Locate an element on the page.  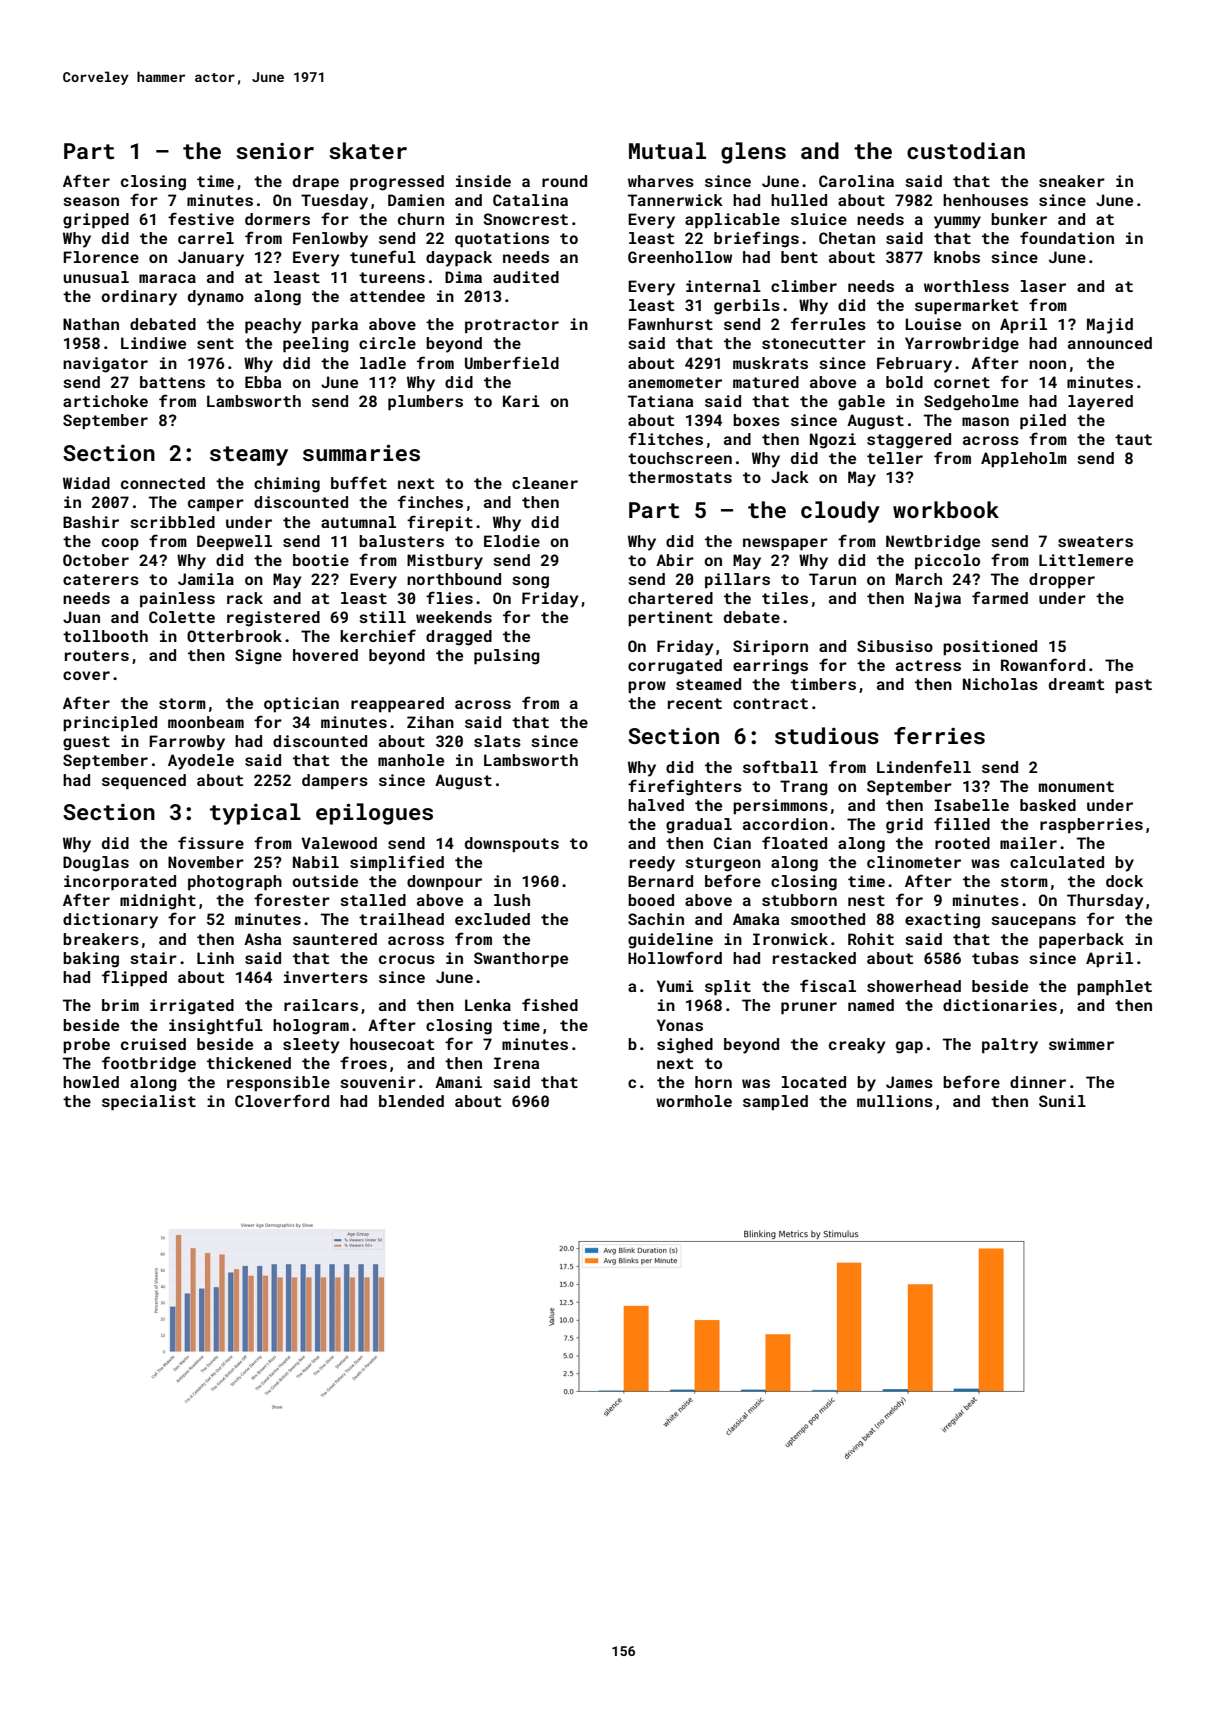
wormhole is located at coordinates (694, 1101).
